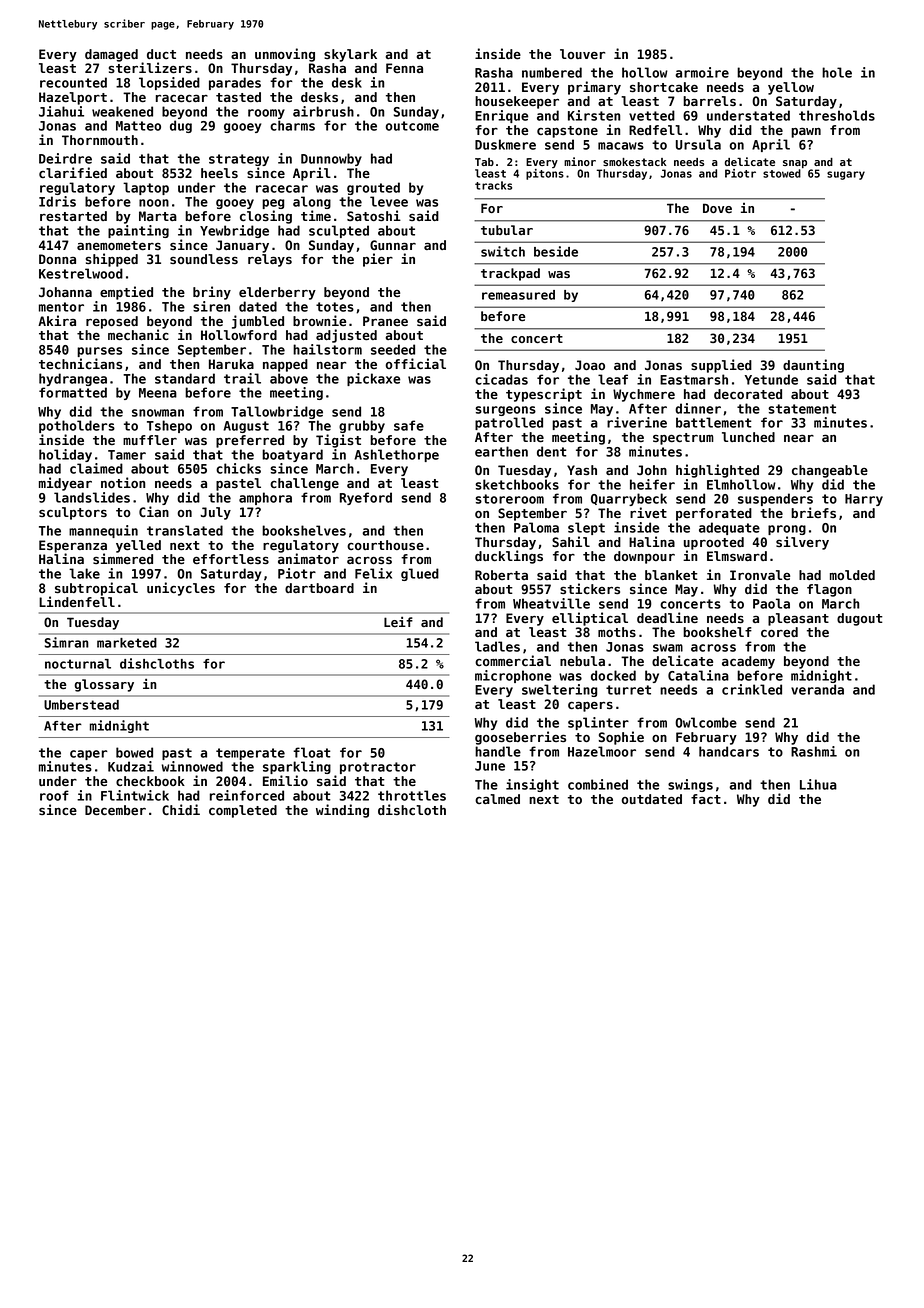 The height and width of the screenshot is (1308, 924). Describe the element at coordinates (505, 411) in the screenshot. I see `surgeons` at that location.
